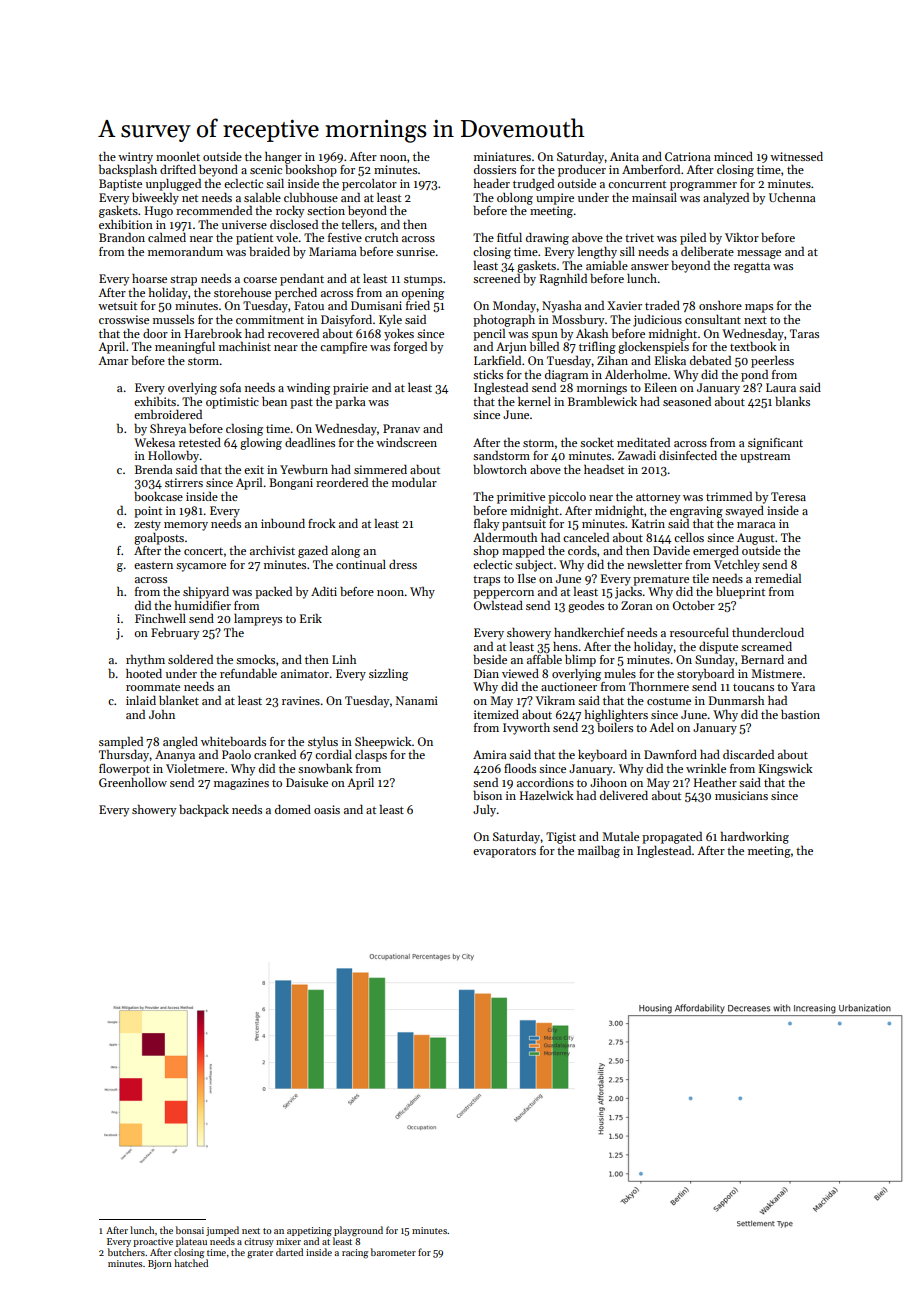  What do you see at coordinates (658, 498) in the screenshot?
I see `attorney` at bounding box center [658, 498].
